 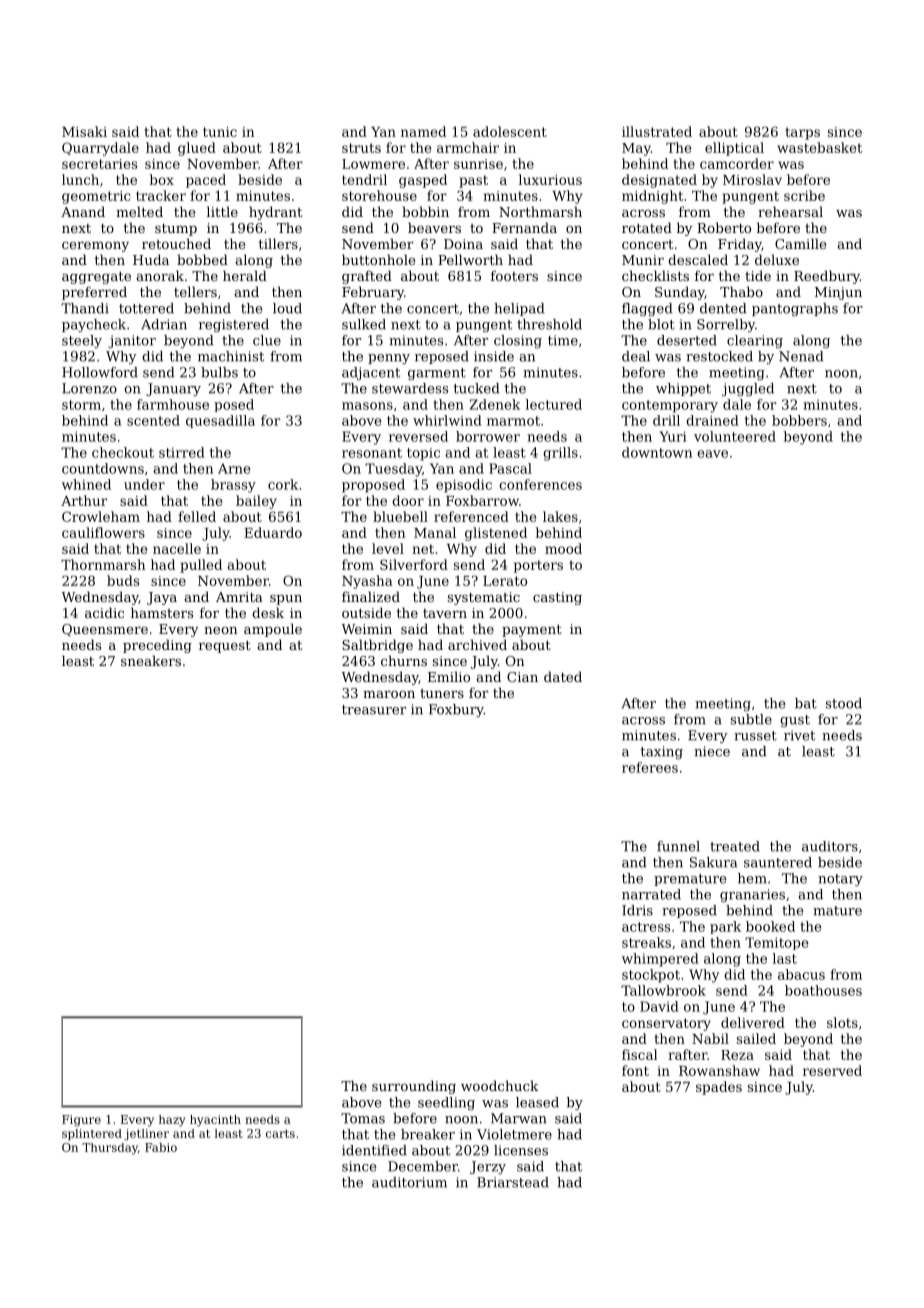 I want to click on secretaries, so click(x=99, y=164).
